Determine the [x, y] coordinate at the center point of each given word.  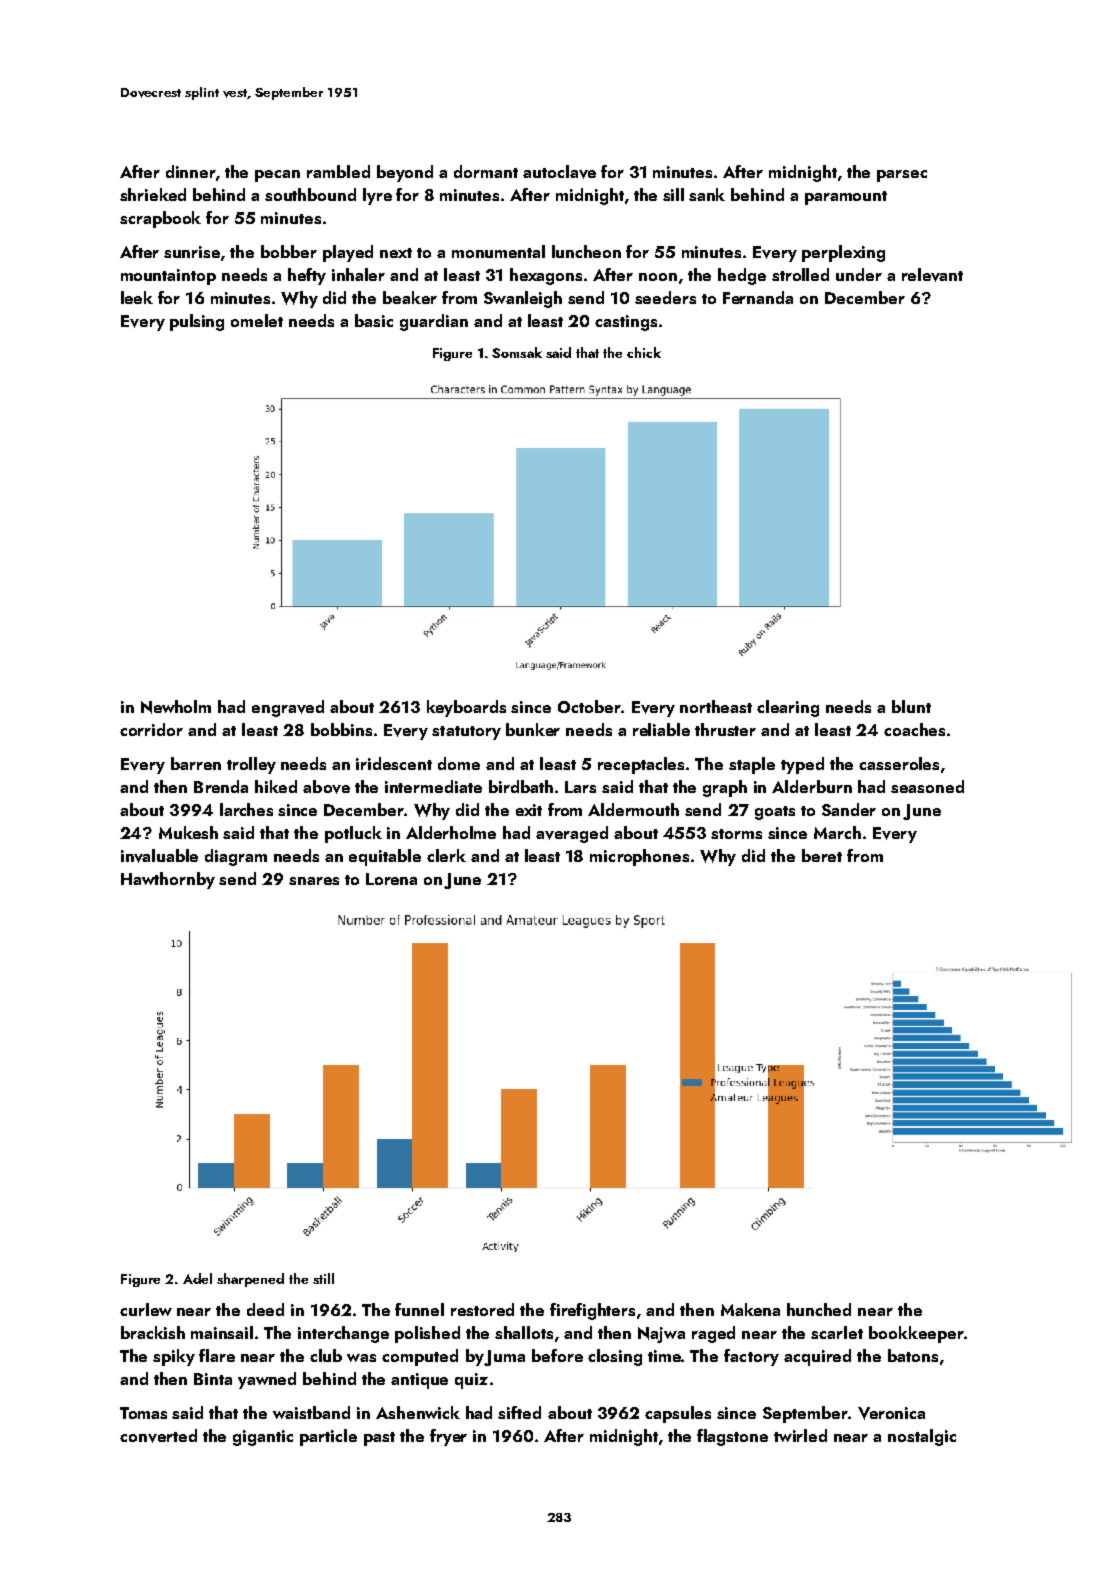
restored [482, 1309]
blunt [911, 706]
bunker [533, 729]
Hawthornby [168, 880]
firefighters [592, 1311]
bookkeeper [916, 1334]
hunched [819, 1309]
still [323, 1278]
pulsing [197, 322]
